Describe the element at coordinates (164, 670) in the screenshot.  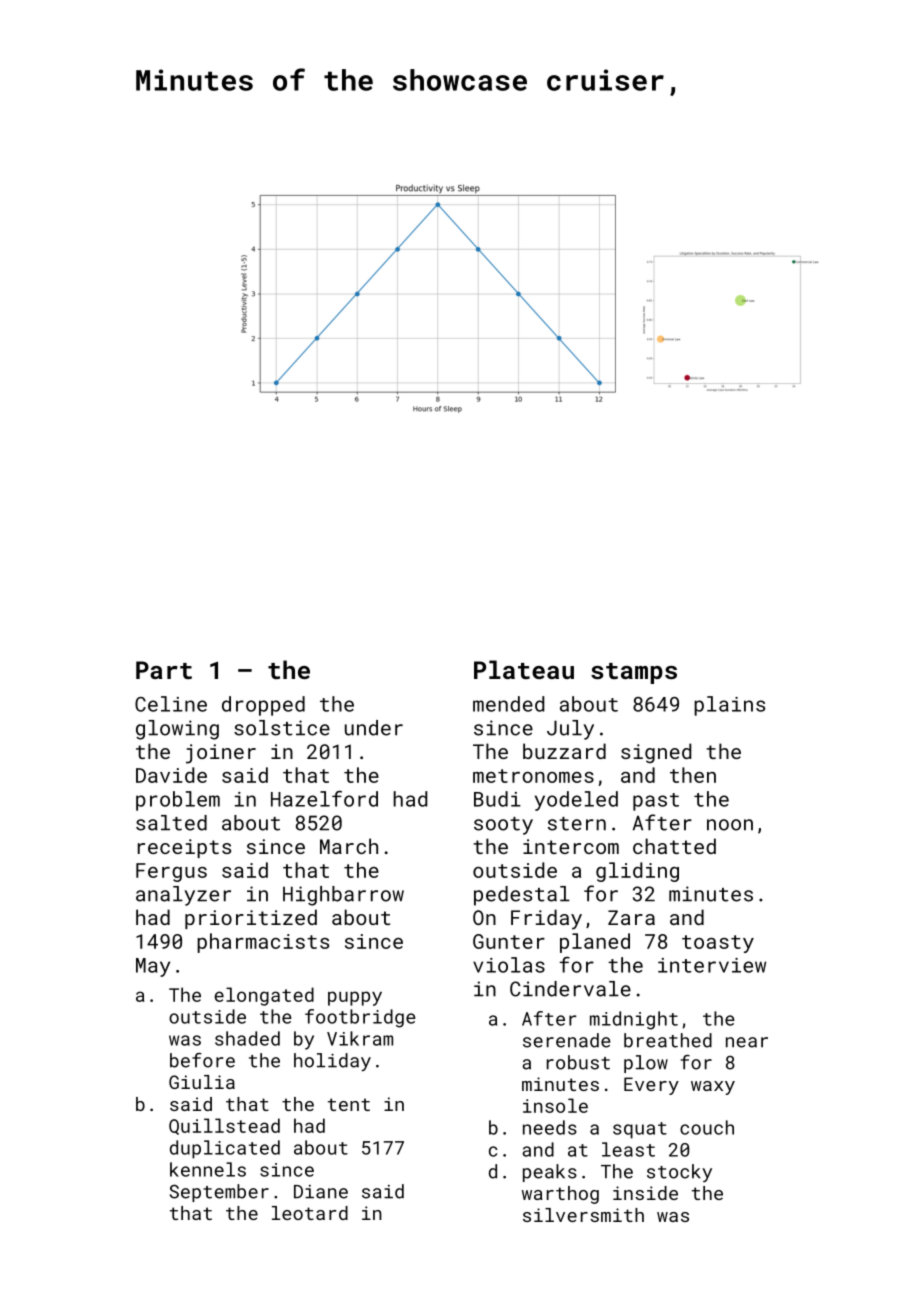
I see `Part` at that location.
